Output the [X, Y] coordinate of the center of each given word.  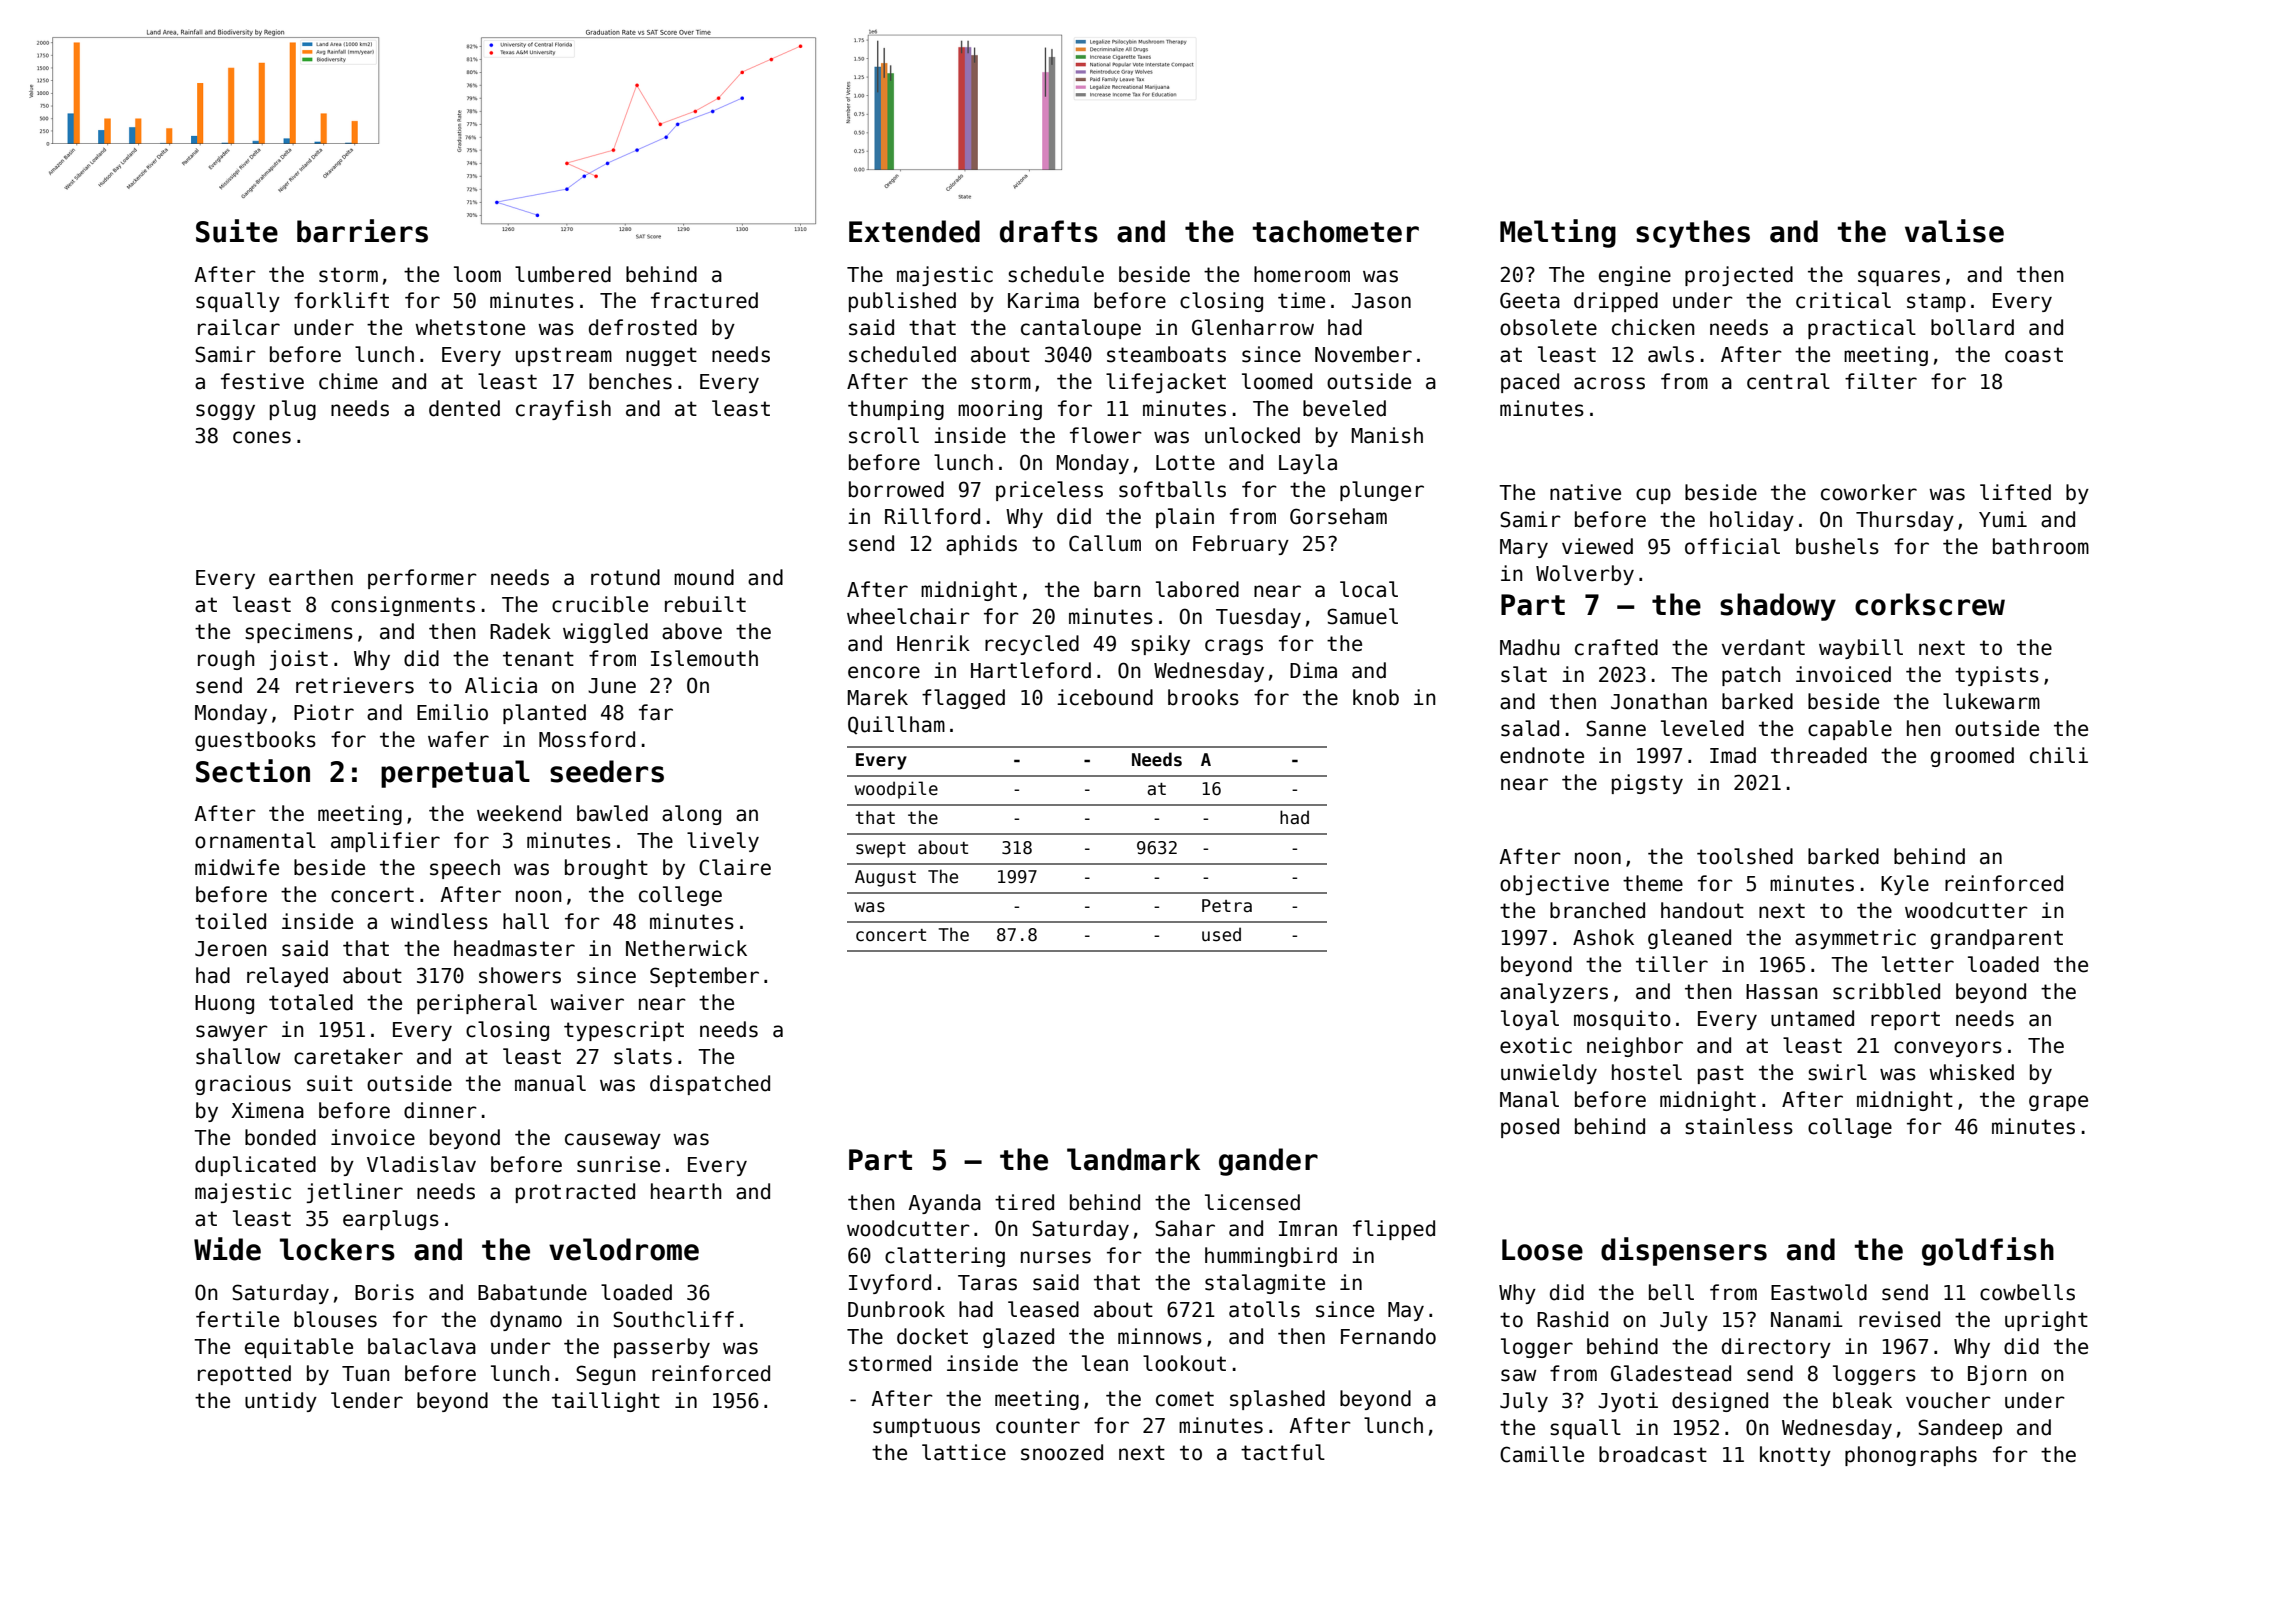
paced [1530, 383]
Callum [1105, 543]
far [656, 712]
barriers [362, 231]
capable [1850, 730]
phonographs [1911, 1456]
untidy [281, 1402]
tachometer [1335, 231]
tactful [1283, 1452]
